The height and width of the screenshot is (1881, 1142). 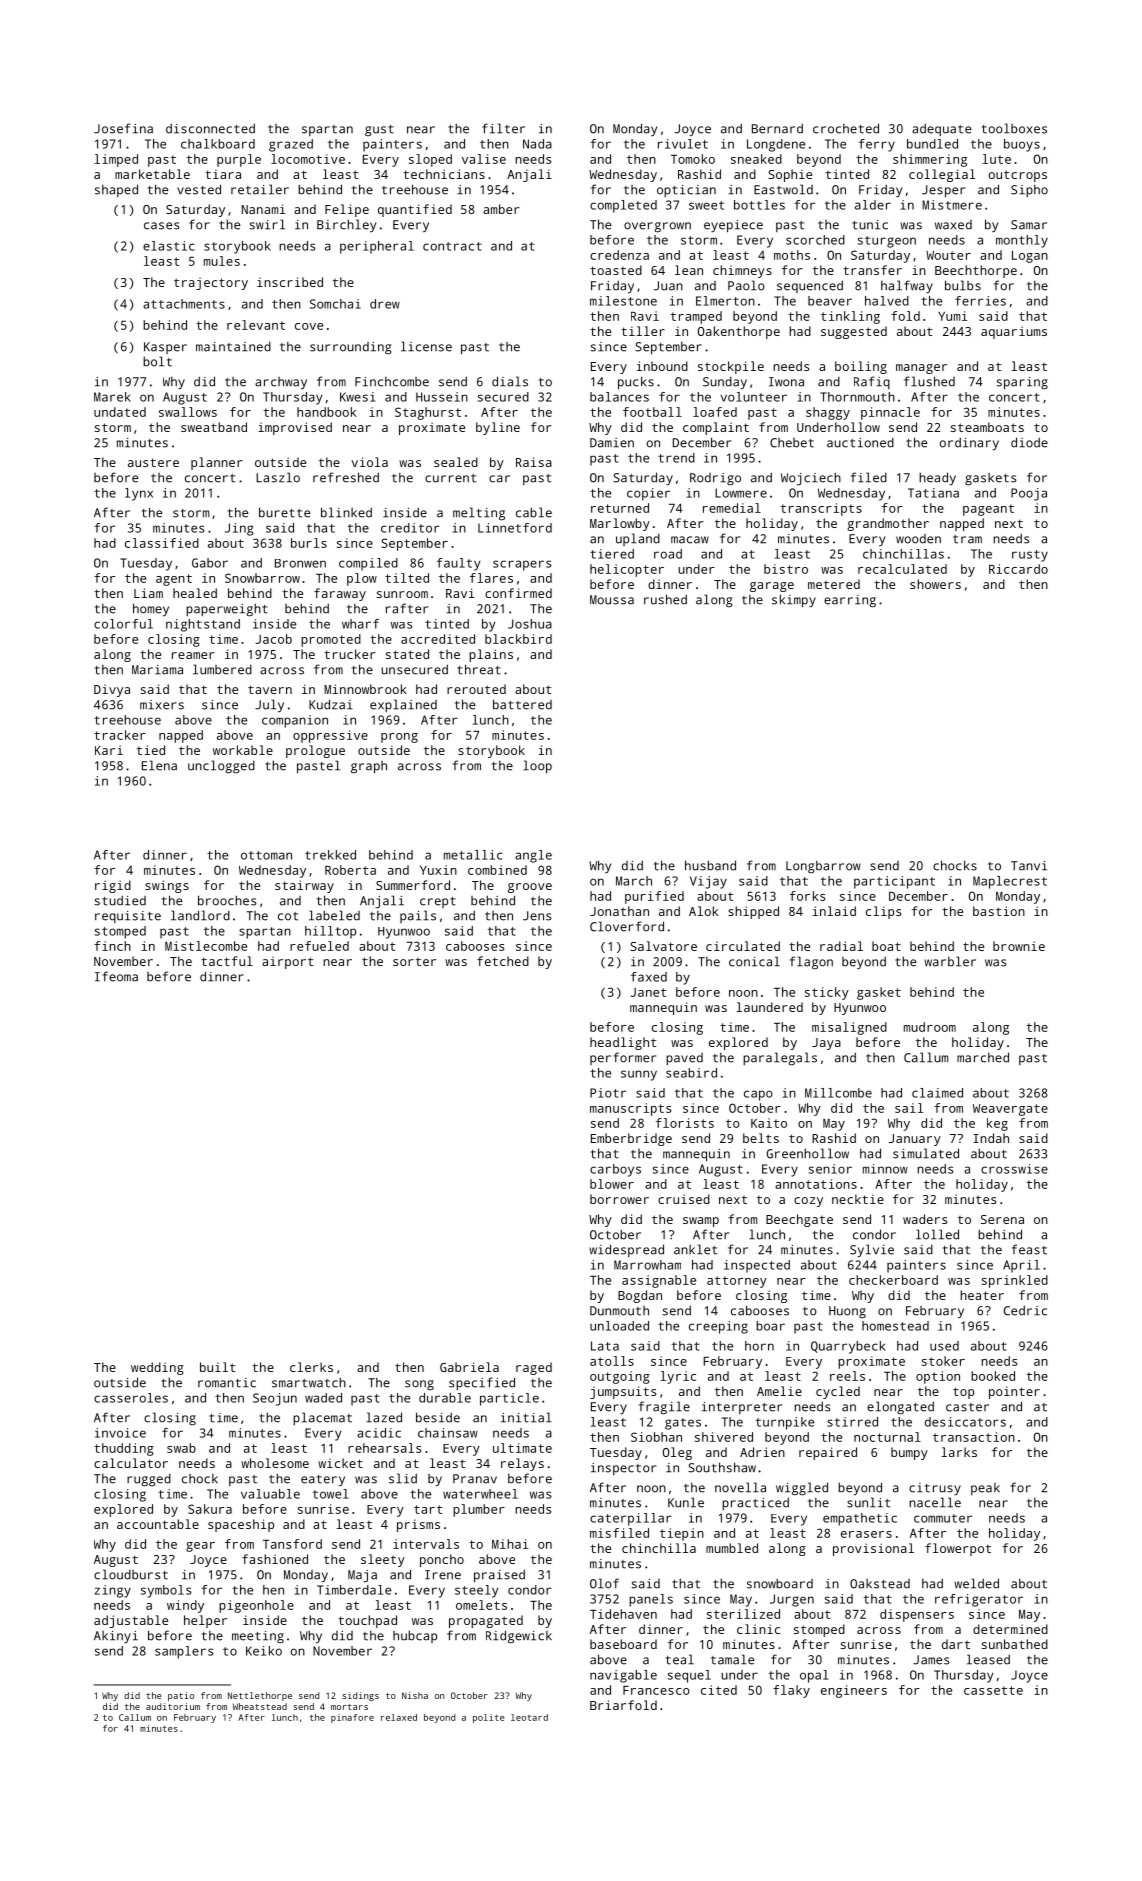 I want to click on rivulet, so click(x=683, y=144).
